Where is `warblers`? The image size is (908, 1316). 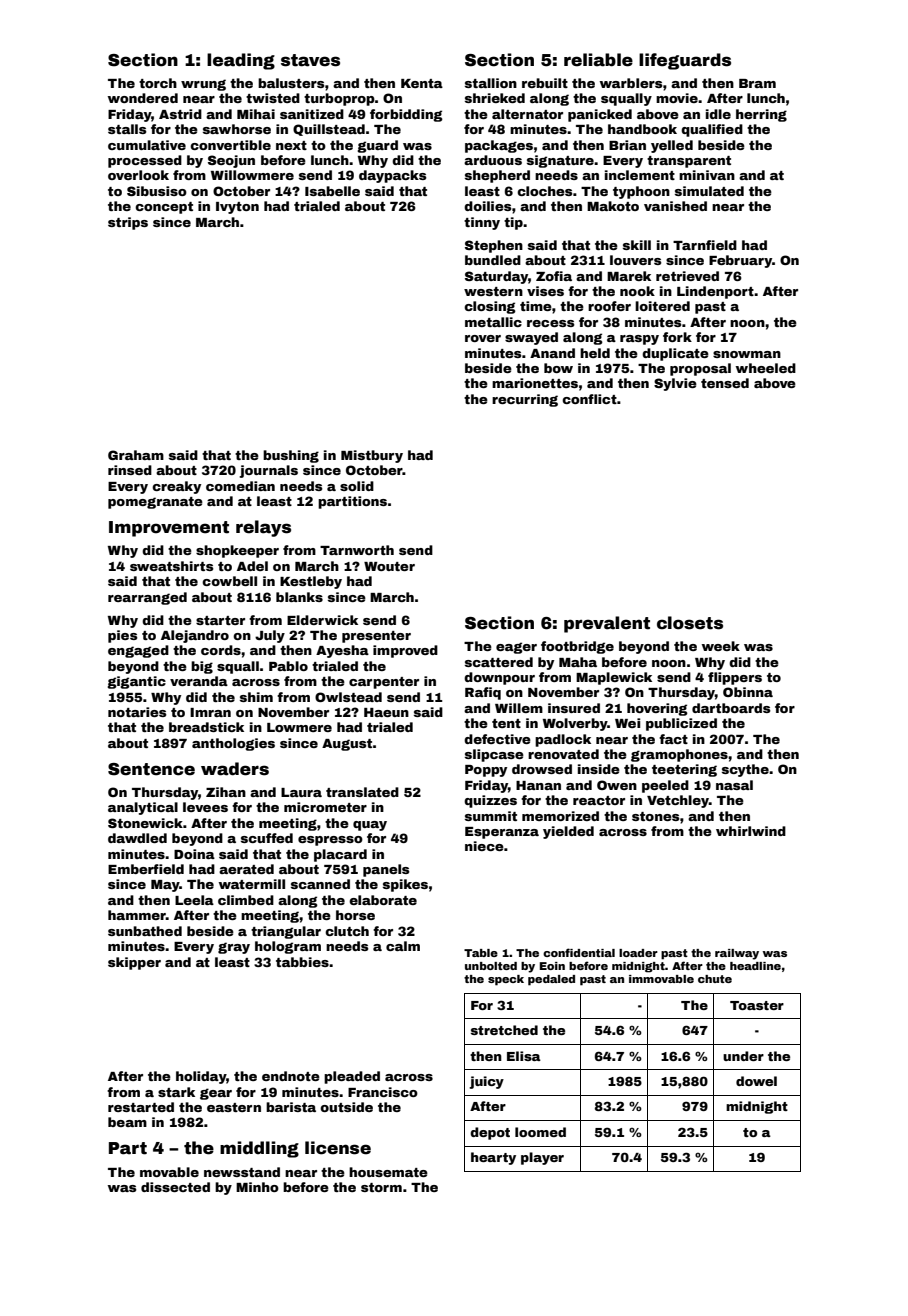
warblers is located at coordinates (631, 83).
